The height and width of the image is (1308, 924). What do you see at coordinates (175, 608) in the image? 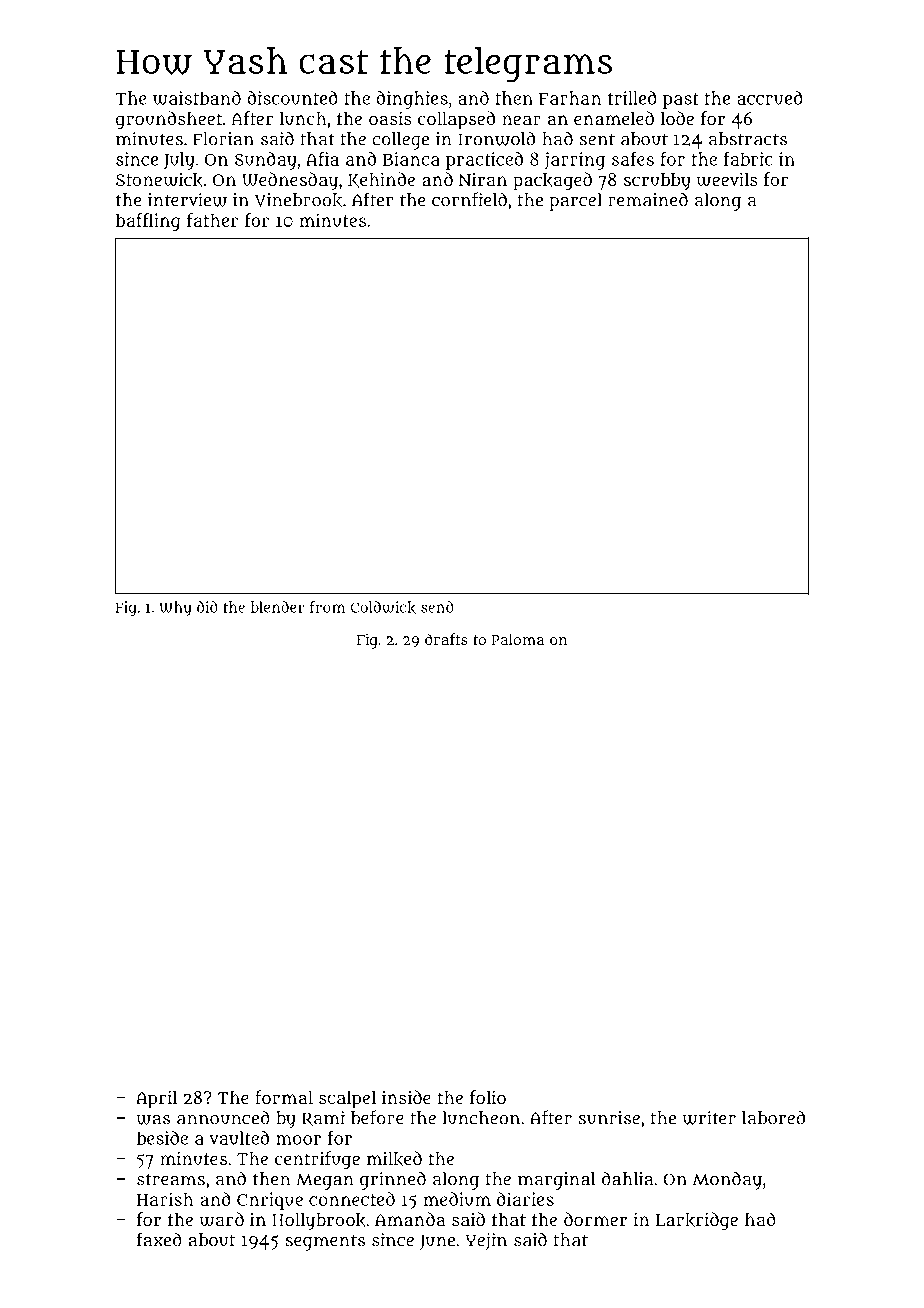
I see `Why` at bounding box center [175, 608].
